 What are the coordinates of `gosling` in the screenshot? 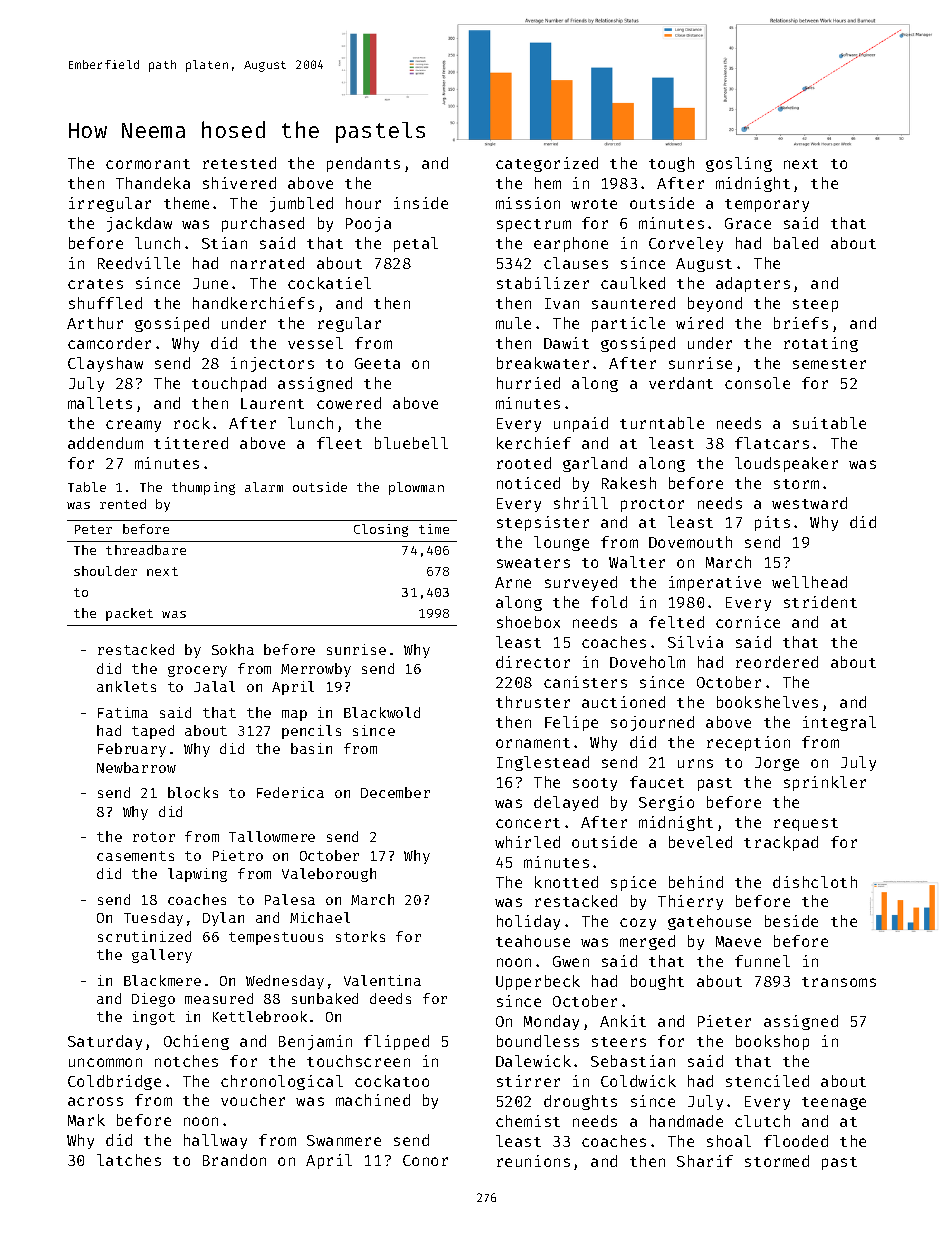 It's located at (739, 164).
